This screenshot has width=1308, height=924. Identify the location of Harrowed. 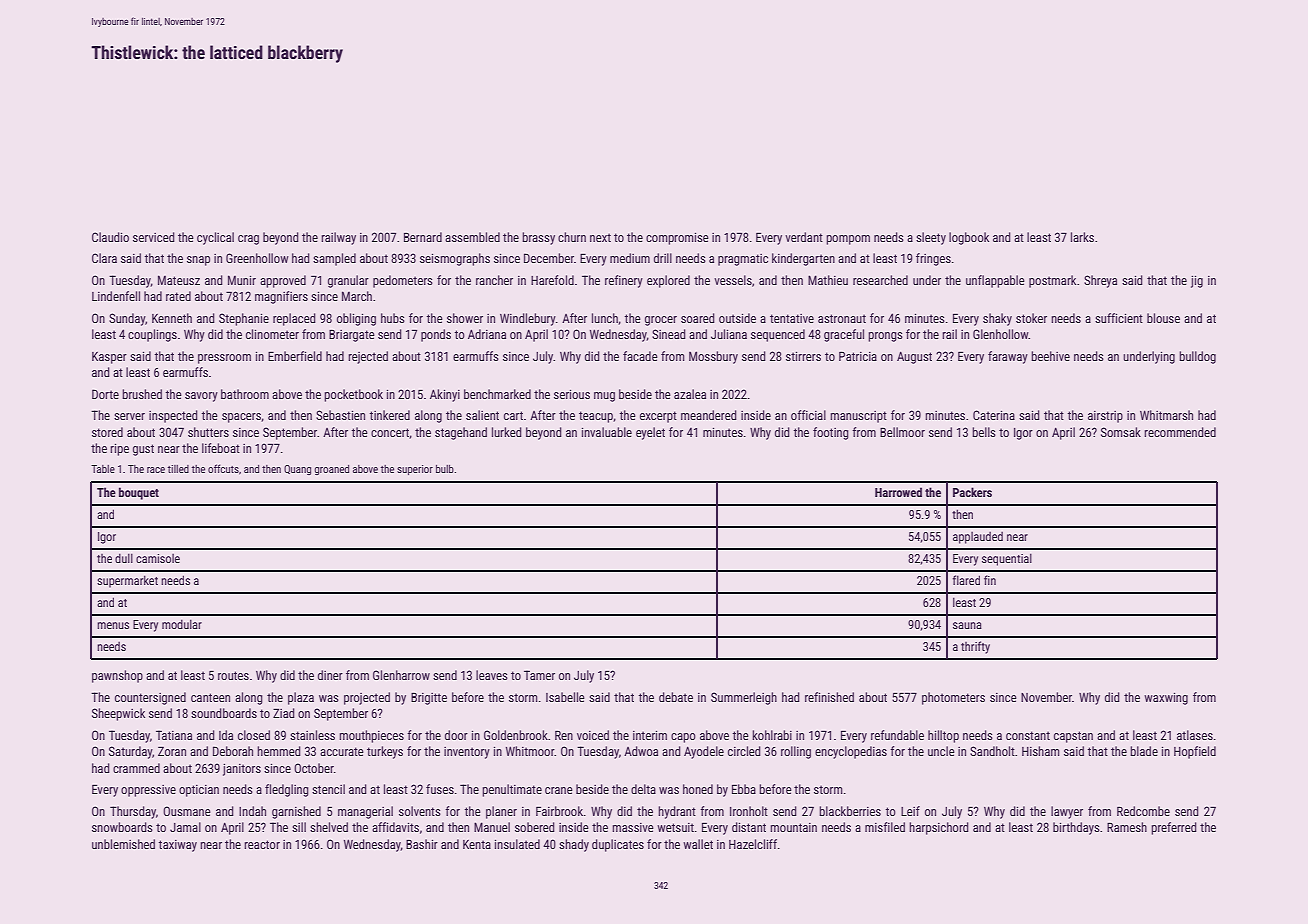
(898, 492).
